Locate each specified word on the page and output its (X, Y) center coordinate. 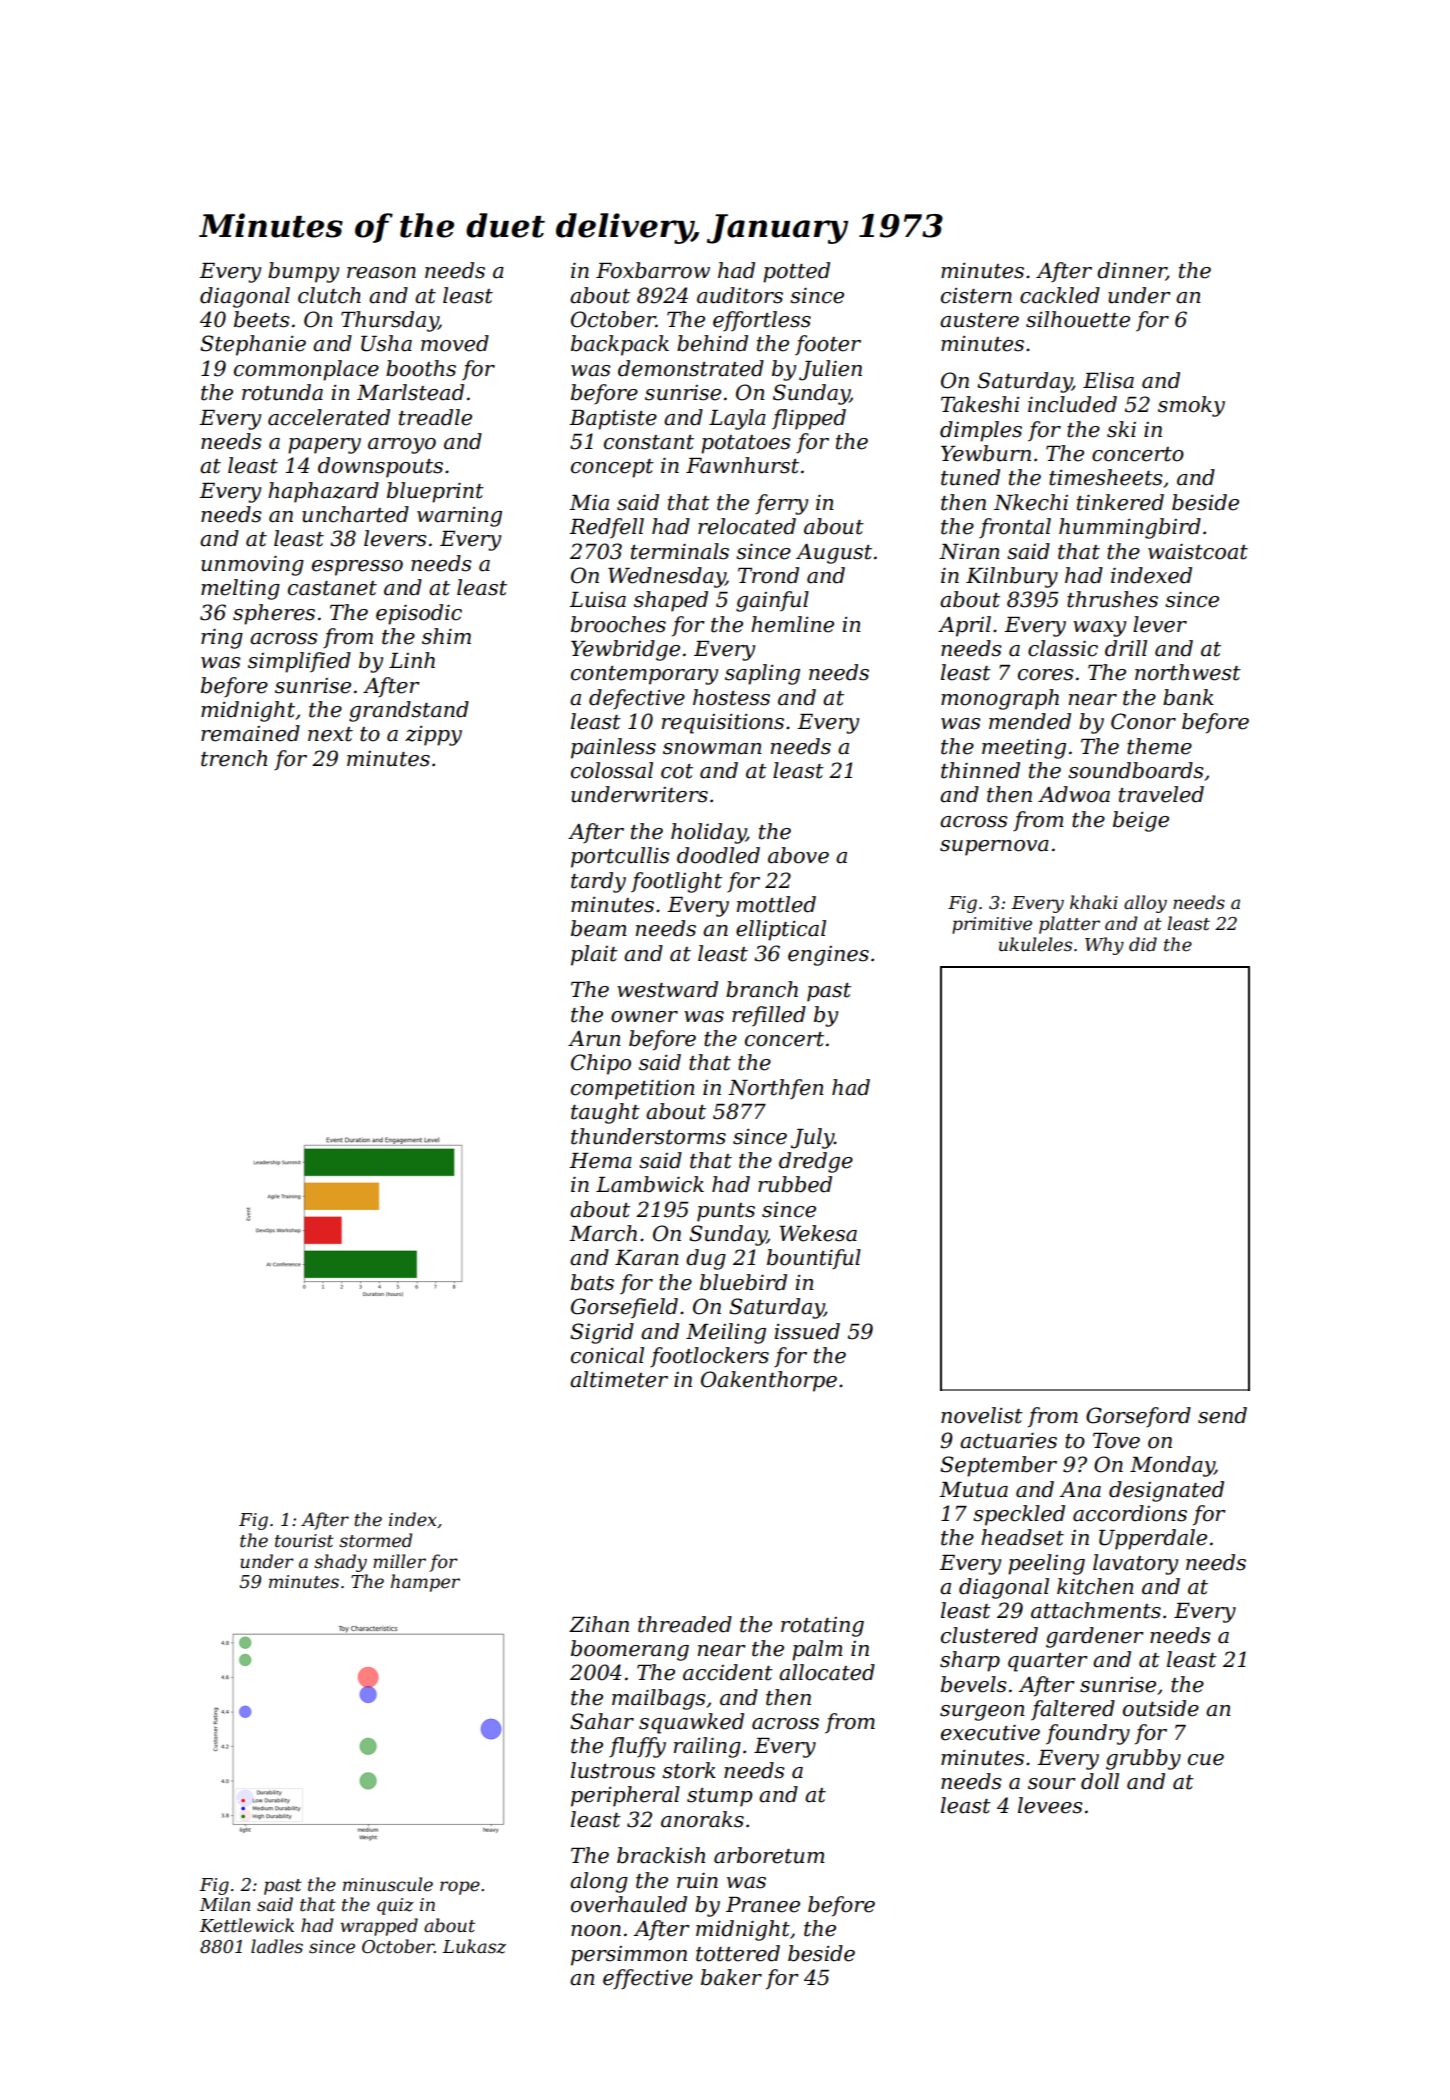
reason (381, 273)
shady (340, 1563)
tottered (738, 1953)
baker (731, 1977)
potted (796, 272)
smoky (1191, 406)
